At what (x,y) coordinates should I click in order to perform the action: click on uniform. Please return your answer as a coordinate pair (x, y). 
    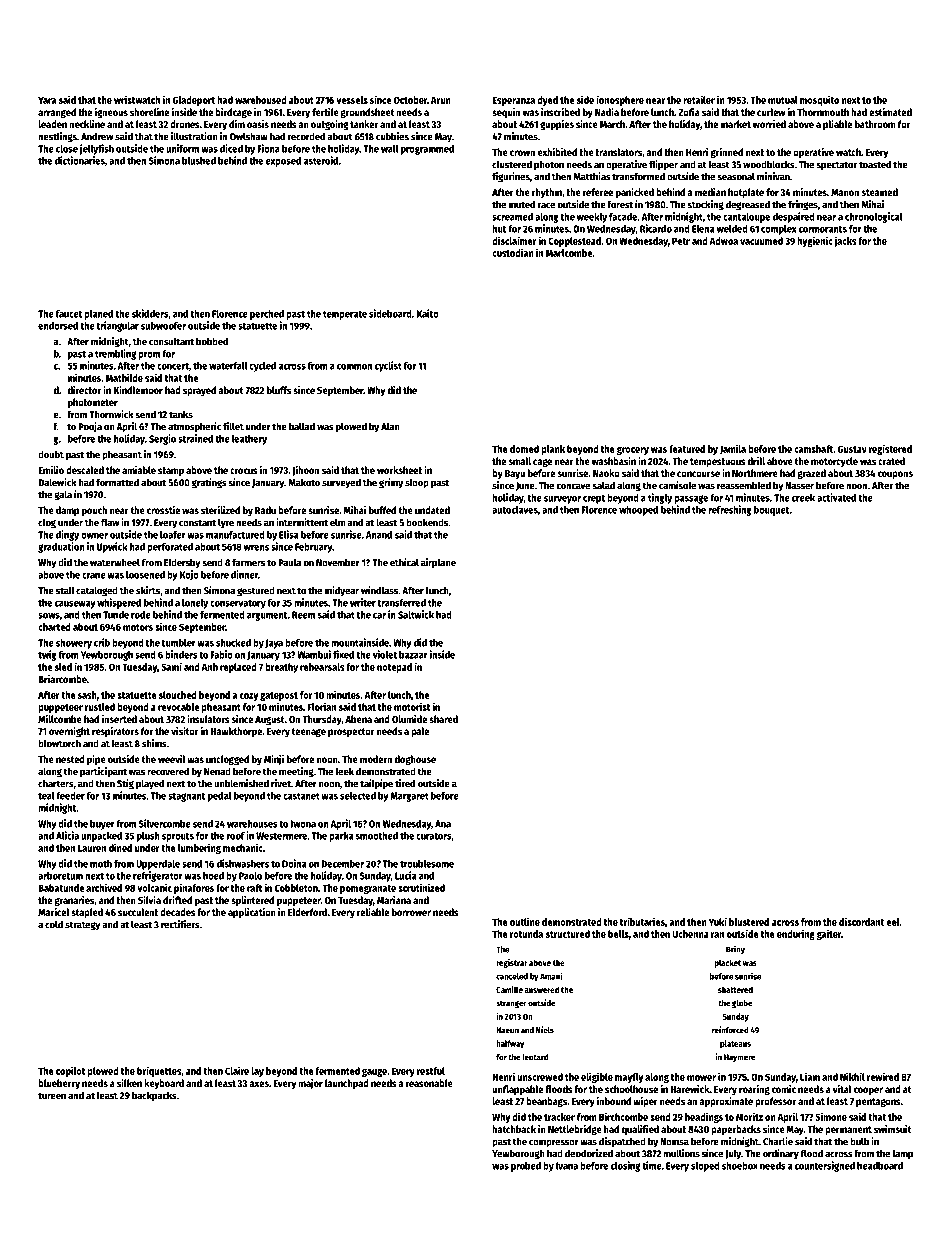
    Looking at the image, I should click on (182, 148).
